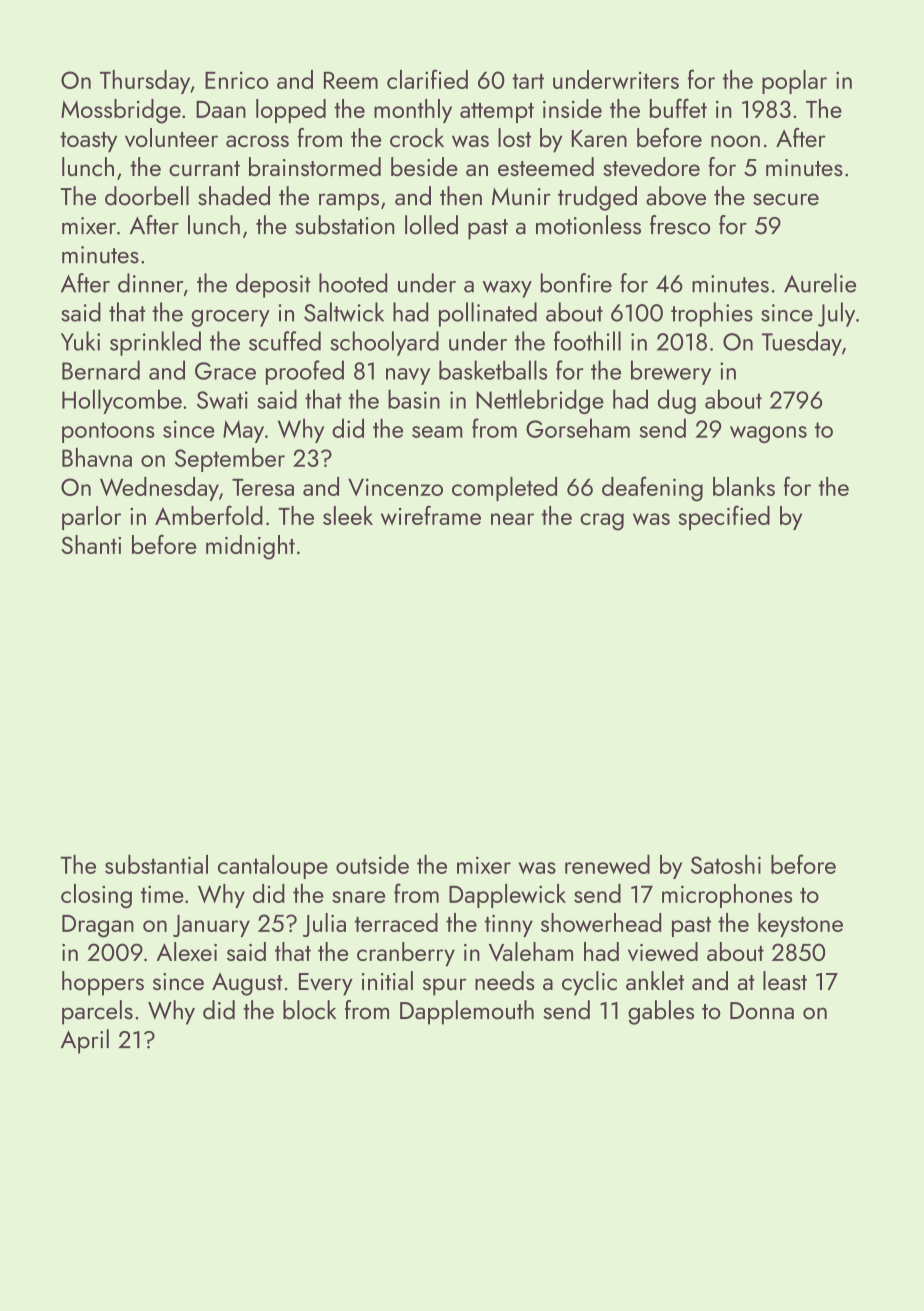  What do you see at coordinates (97, 1012) in the screenshot?
I see `parcels` at bounding box center [97, 1012].
